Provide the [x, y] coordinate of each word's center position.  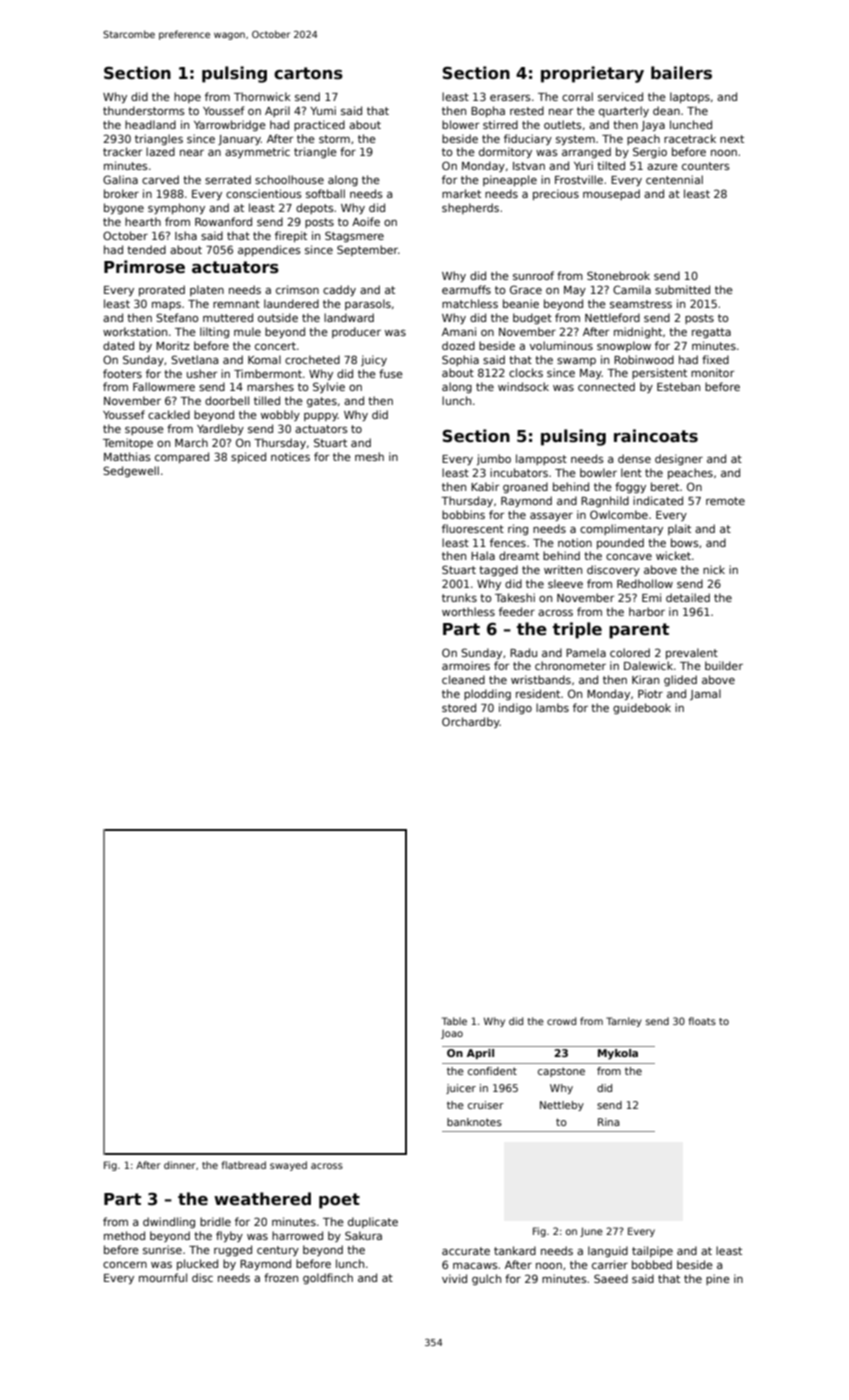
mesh [369, 456]
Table [454, 1021]
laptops [690, 97]
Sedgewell [131, 471]
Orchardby [471, 722]
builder [724, 665]
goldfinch [328, 1278]
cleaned [463, 679]
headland [150, 124]
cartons [308, 73]
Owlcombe [619, 514]
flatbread [244, 1165]
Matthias [127, 456]
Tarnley [624, 1022]
